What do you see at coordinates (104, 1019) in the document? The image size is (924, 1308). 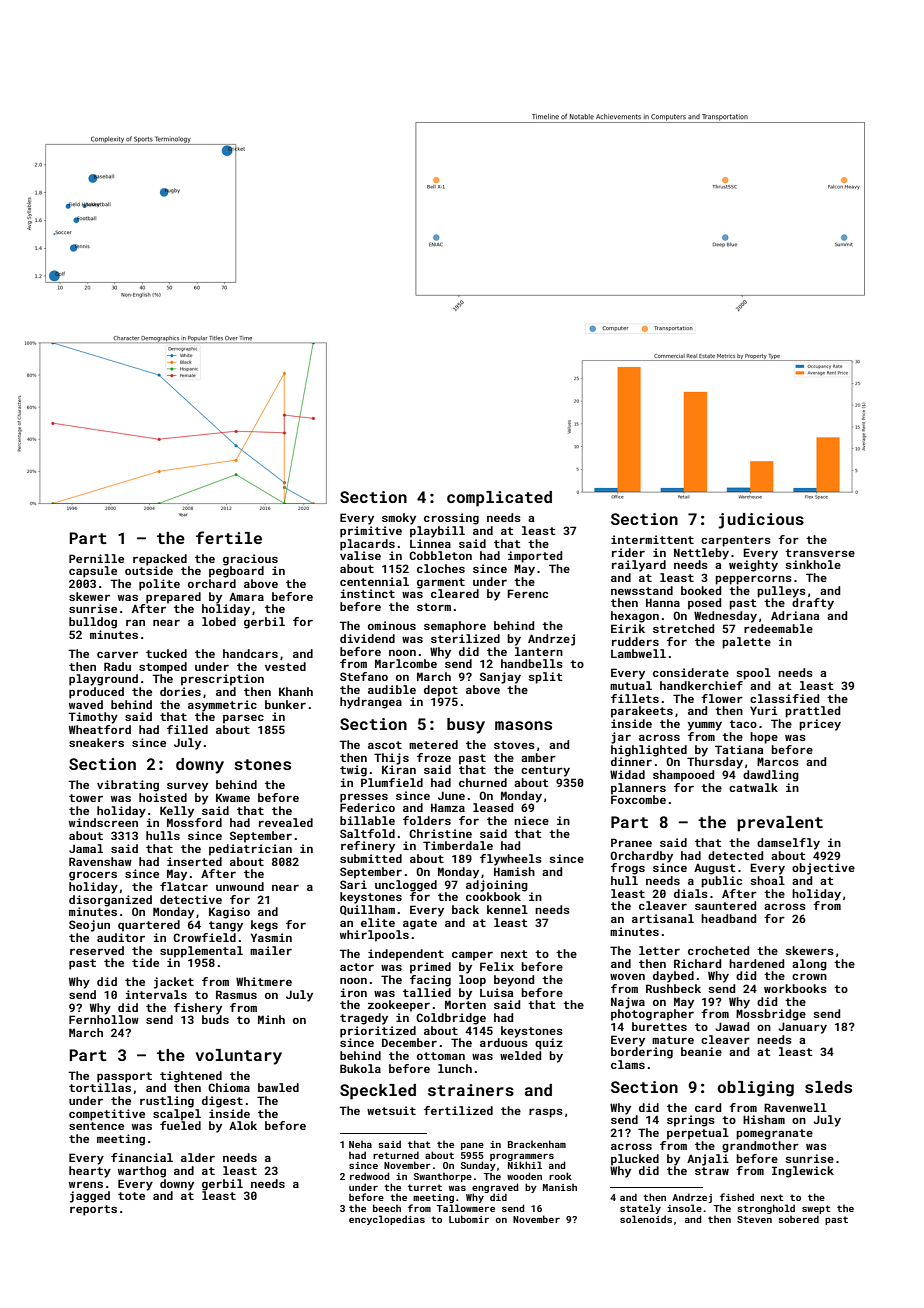 I see `Fernhollow` at bounding box center [104, 1019].
